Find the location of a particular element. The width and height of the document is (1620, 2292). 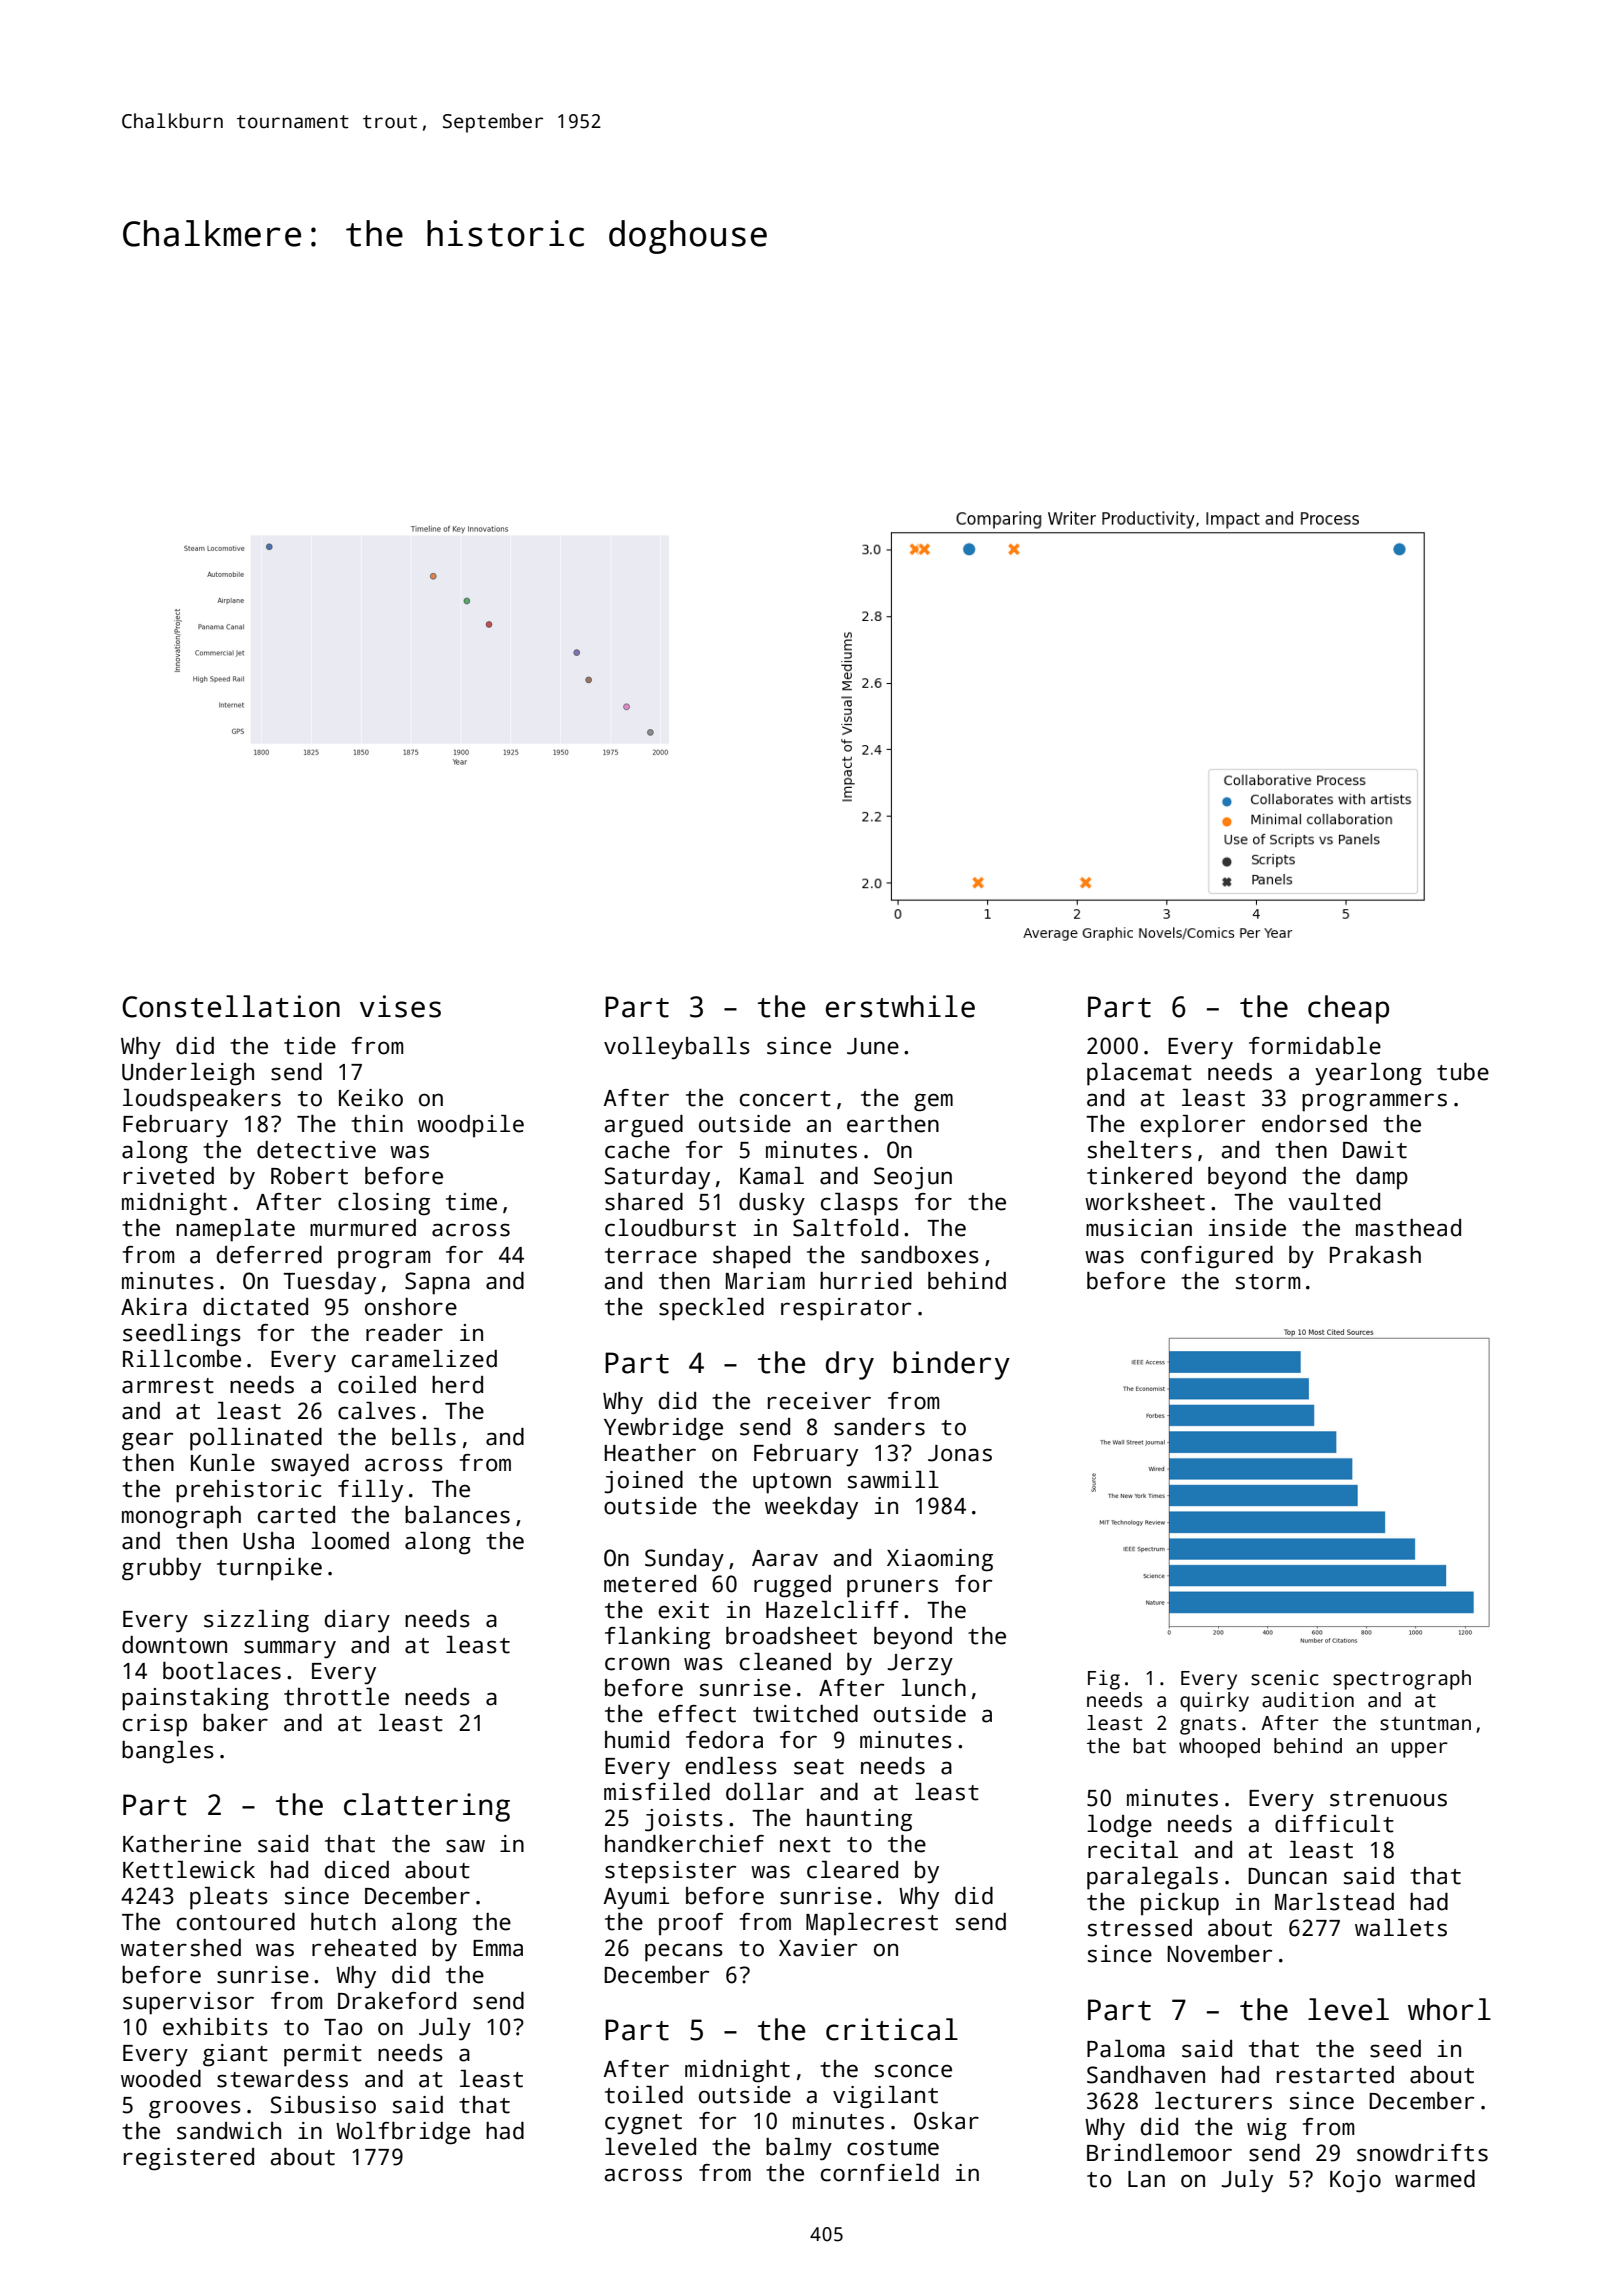

Keiko is located at coordinates (371, 1098).
